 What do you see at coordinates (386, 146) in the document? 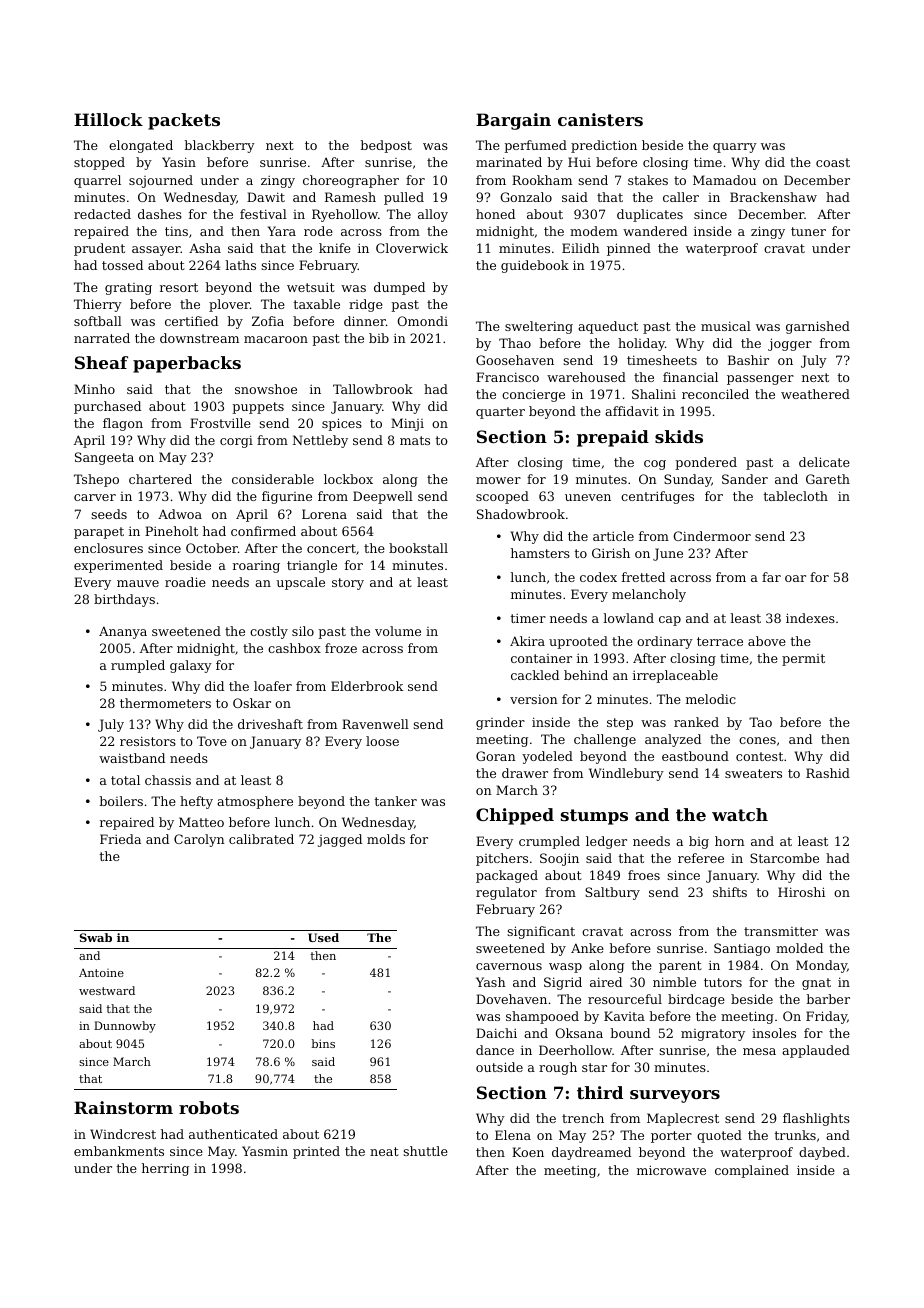
I see `bedpost` at bounding box center [386, 146].
